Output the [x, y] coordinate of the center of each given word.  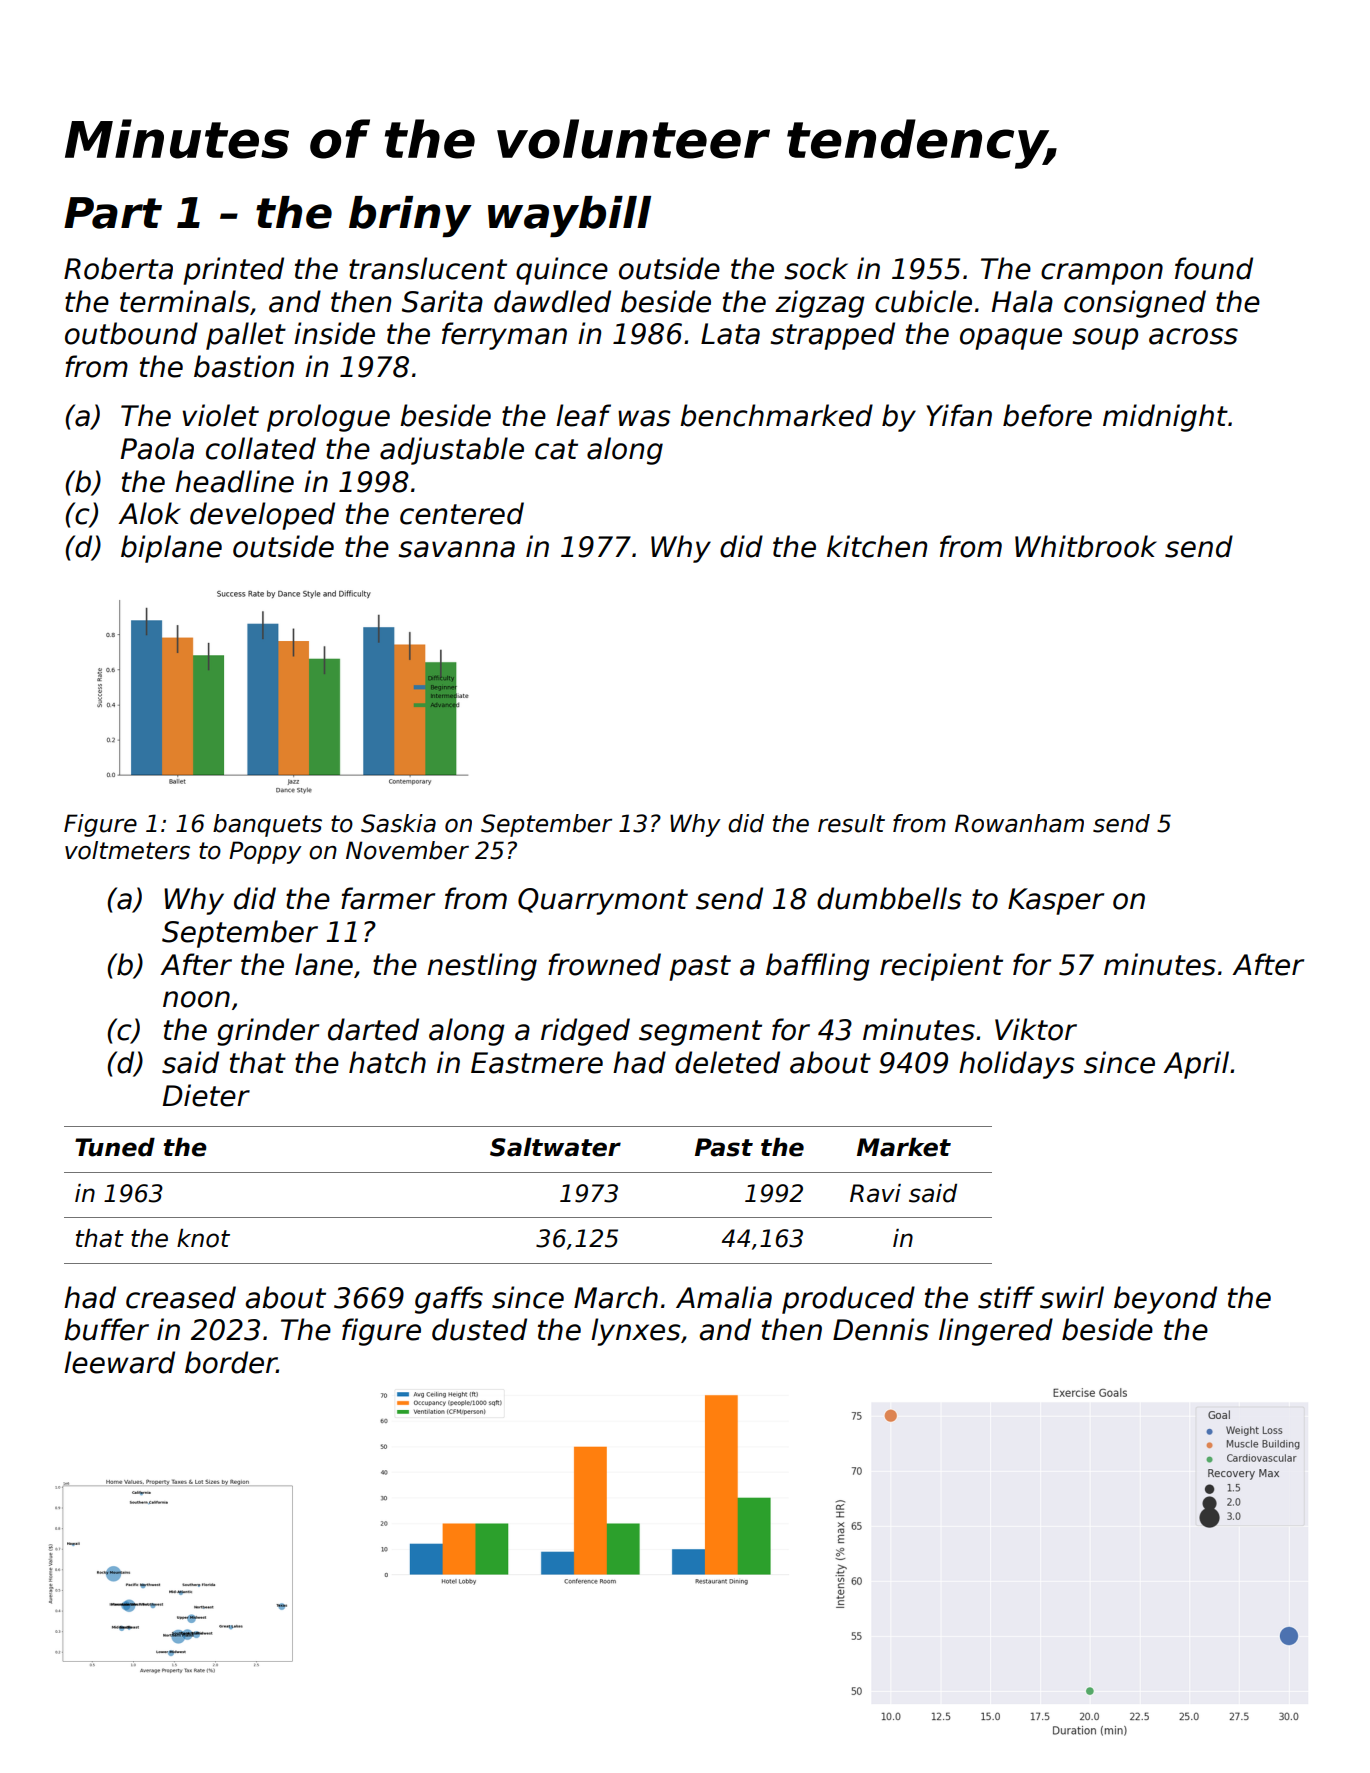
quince [562, 271]
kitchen [877, 546]
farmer [388, 898]
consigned [1135, 304]
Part [113, 213]
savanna [457, 549]
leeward [119, 1362]
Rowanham [1019, 823]
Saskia [398, 823]
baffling [818, 967]
